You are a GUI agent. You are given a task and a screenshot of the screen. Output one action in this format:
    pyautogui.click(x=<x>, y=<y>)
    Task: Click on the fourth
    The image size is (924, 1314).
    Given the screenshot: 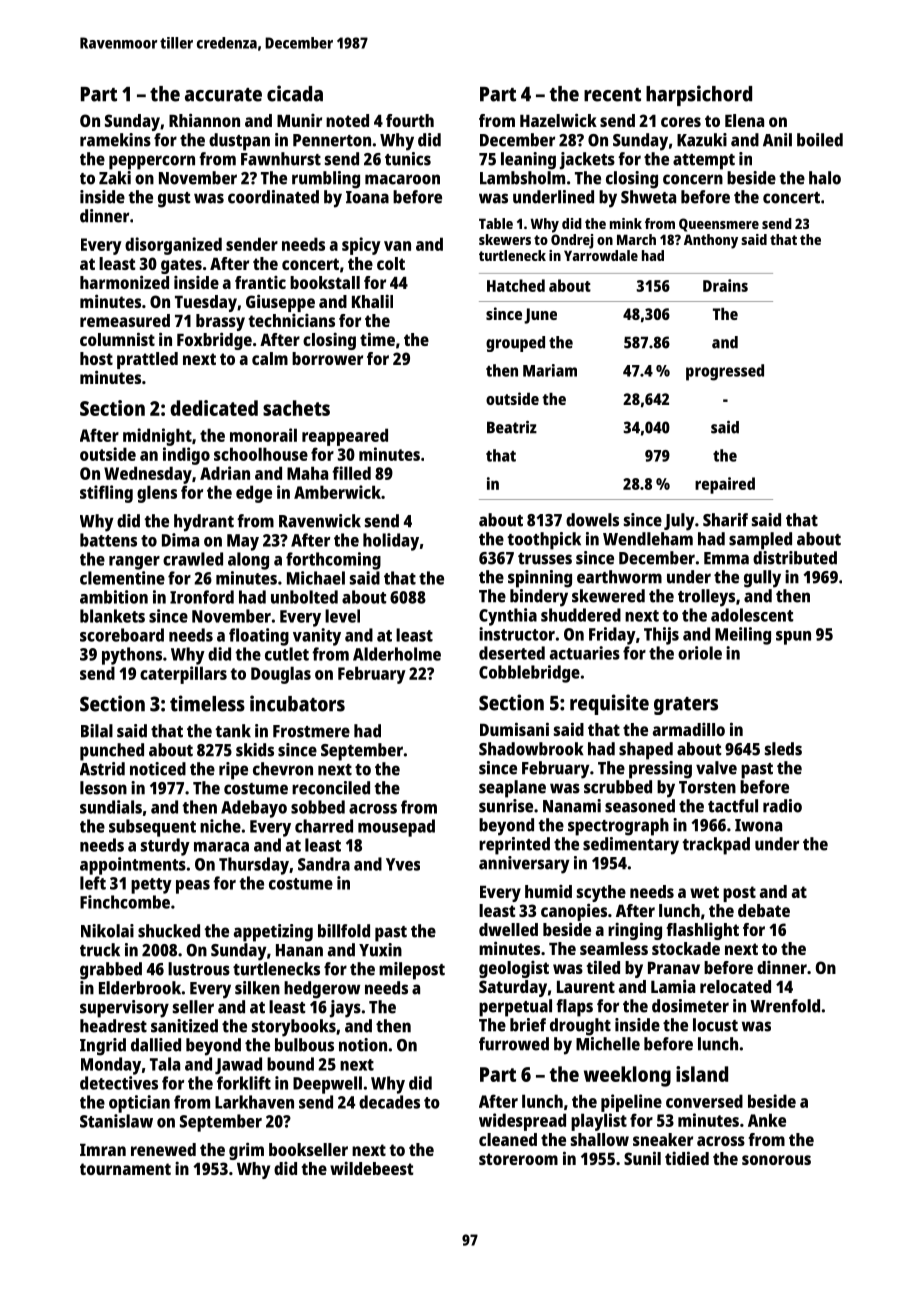 What is the action you would take?
    pyautogui.click(x=410, y=120)
